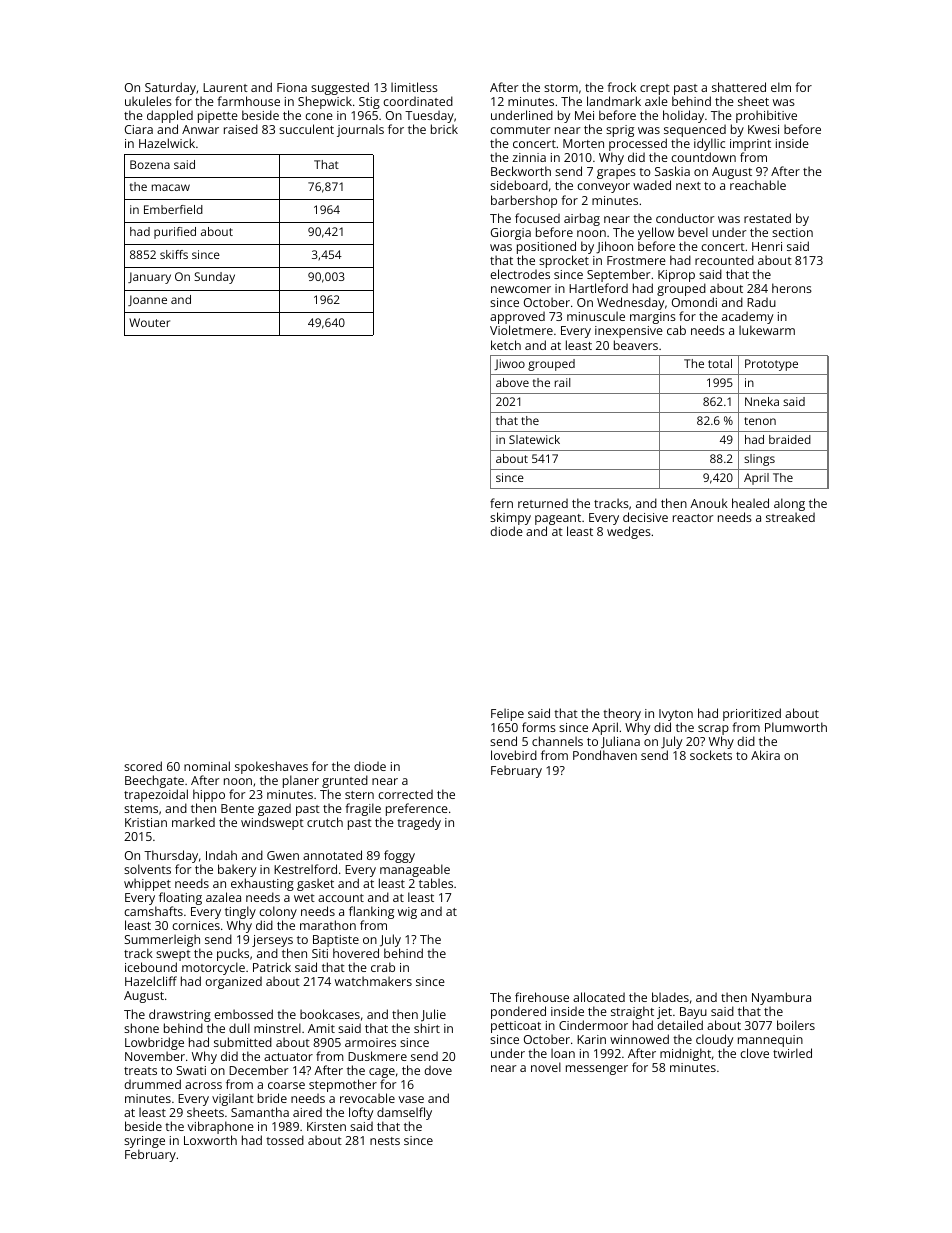 The width and height of the image is (952, 1233). Describe the element at coordinates (670, 997) in the image. I see `blades` at that location.
